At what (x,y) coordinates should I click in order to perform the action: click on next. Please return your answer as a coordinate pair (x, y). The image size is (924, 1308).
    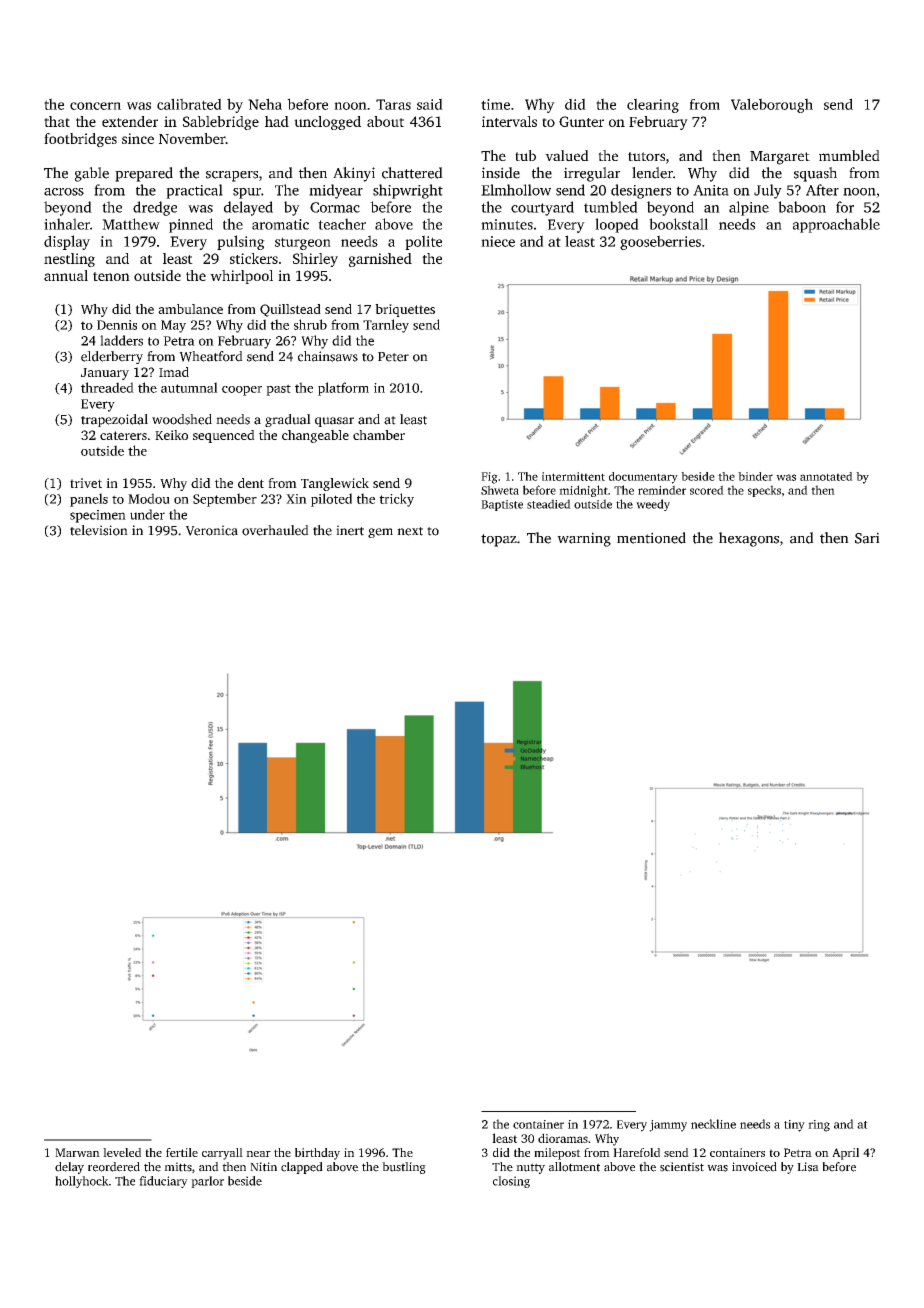
    Looking at the image, I should click on (410, 531).
